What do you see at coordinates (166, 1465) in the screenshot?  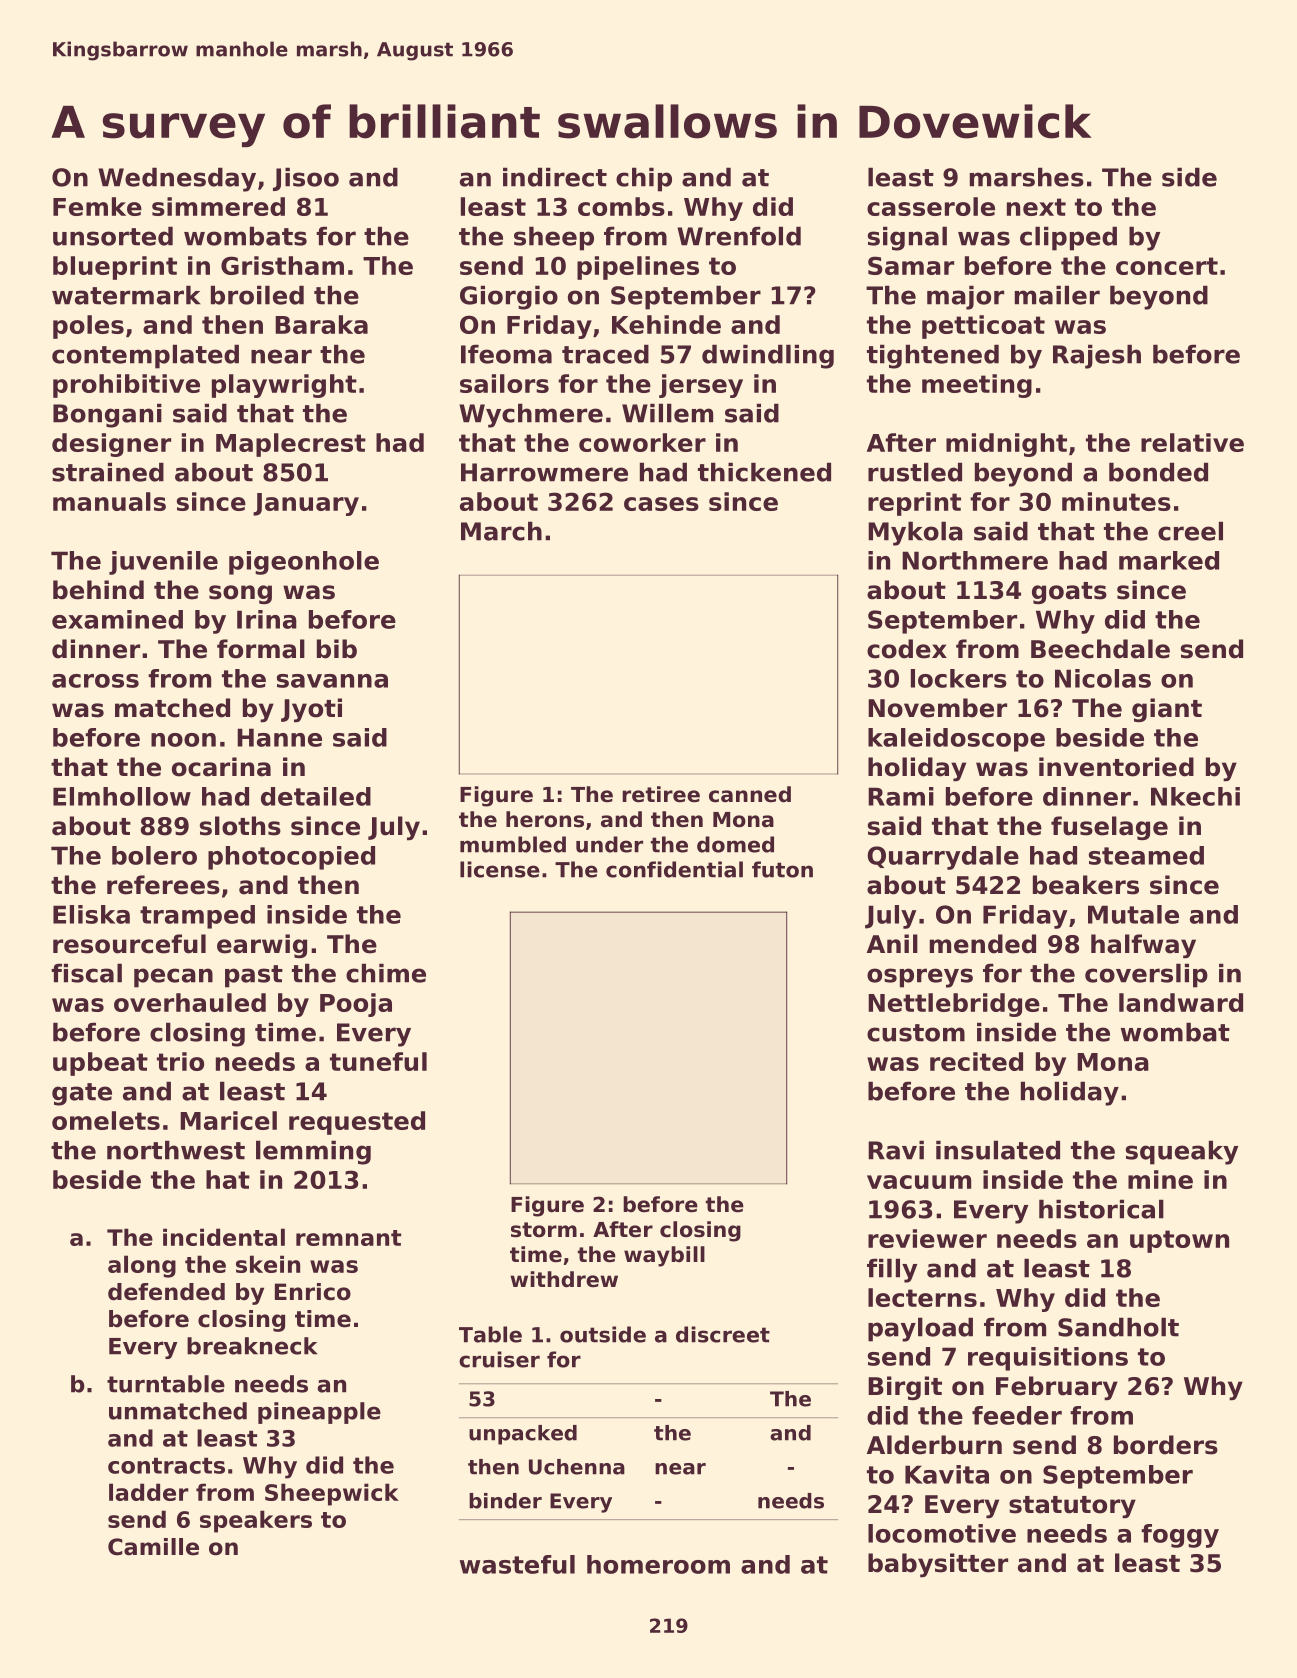 I see `contracts` at bounding box center [166, 1465].
